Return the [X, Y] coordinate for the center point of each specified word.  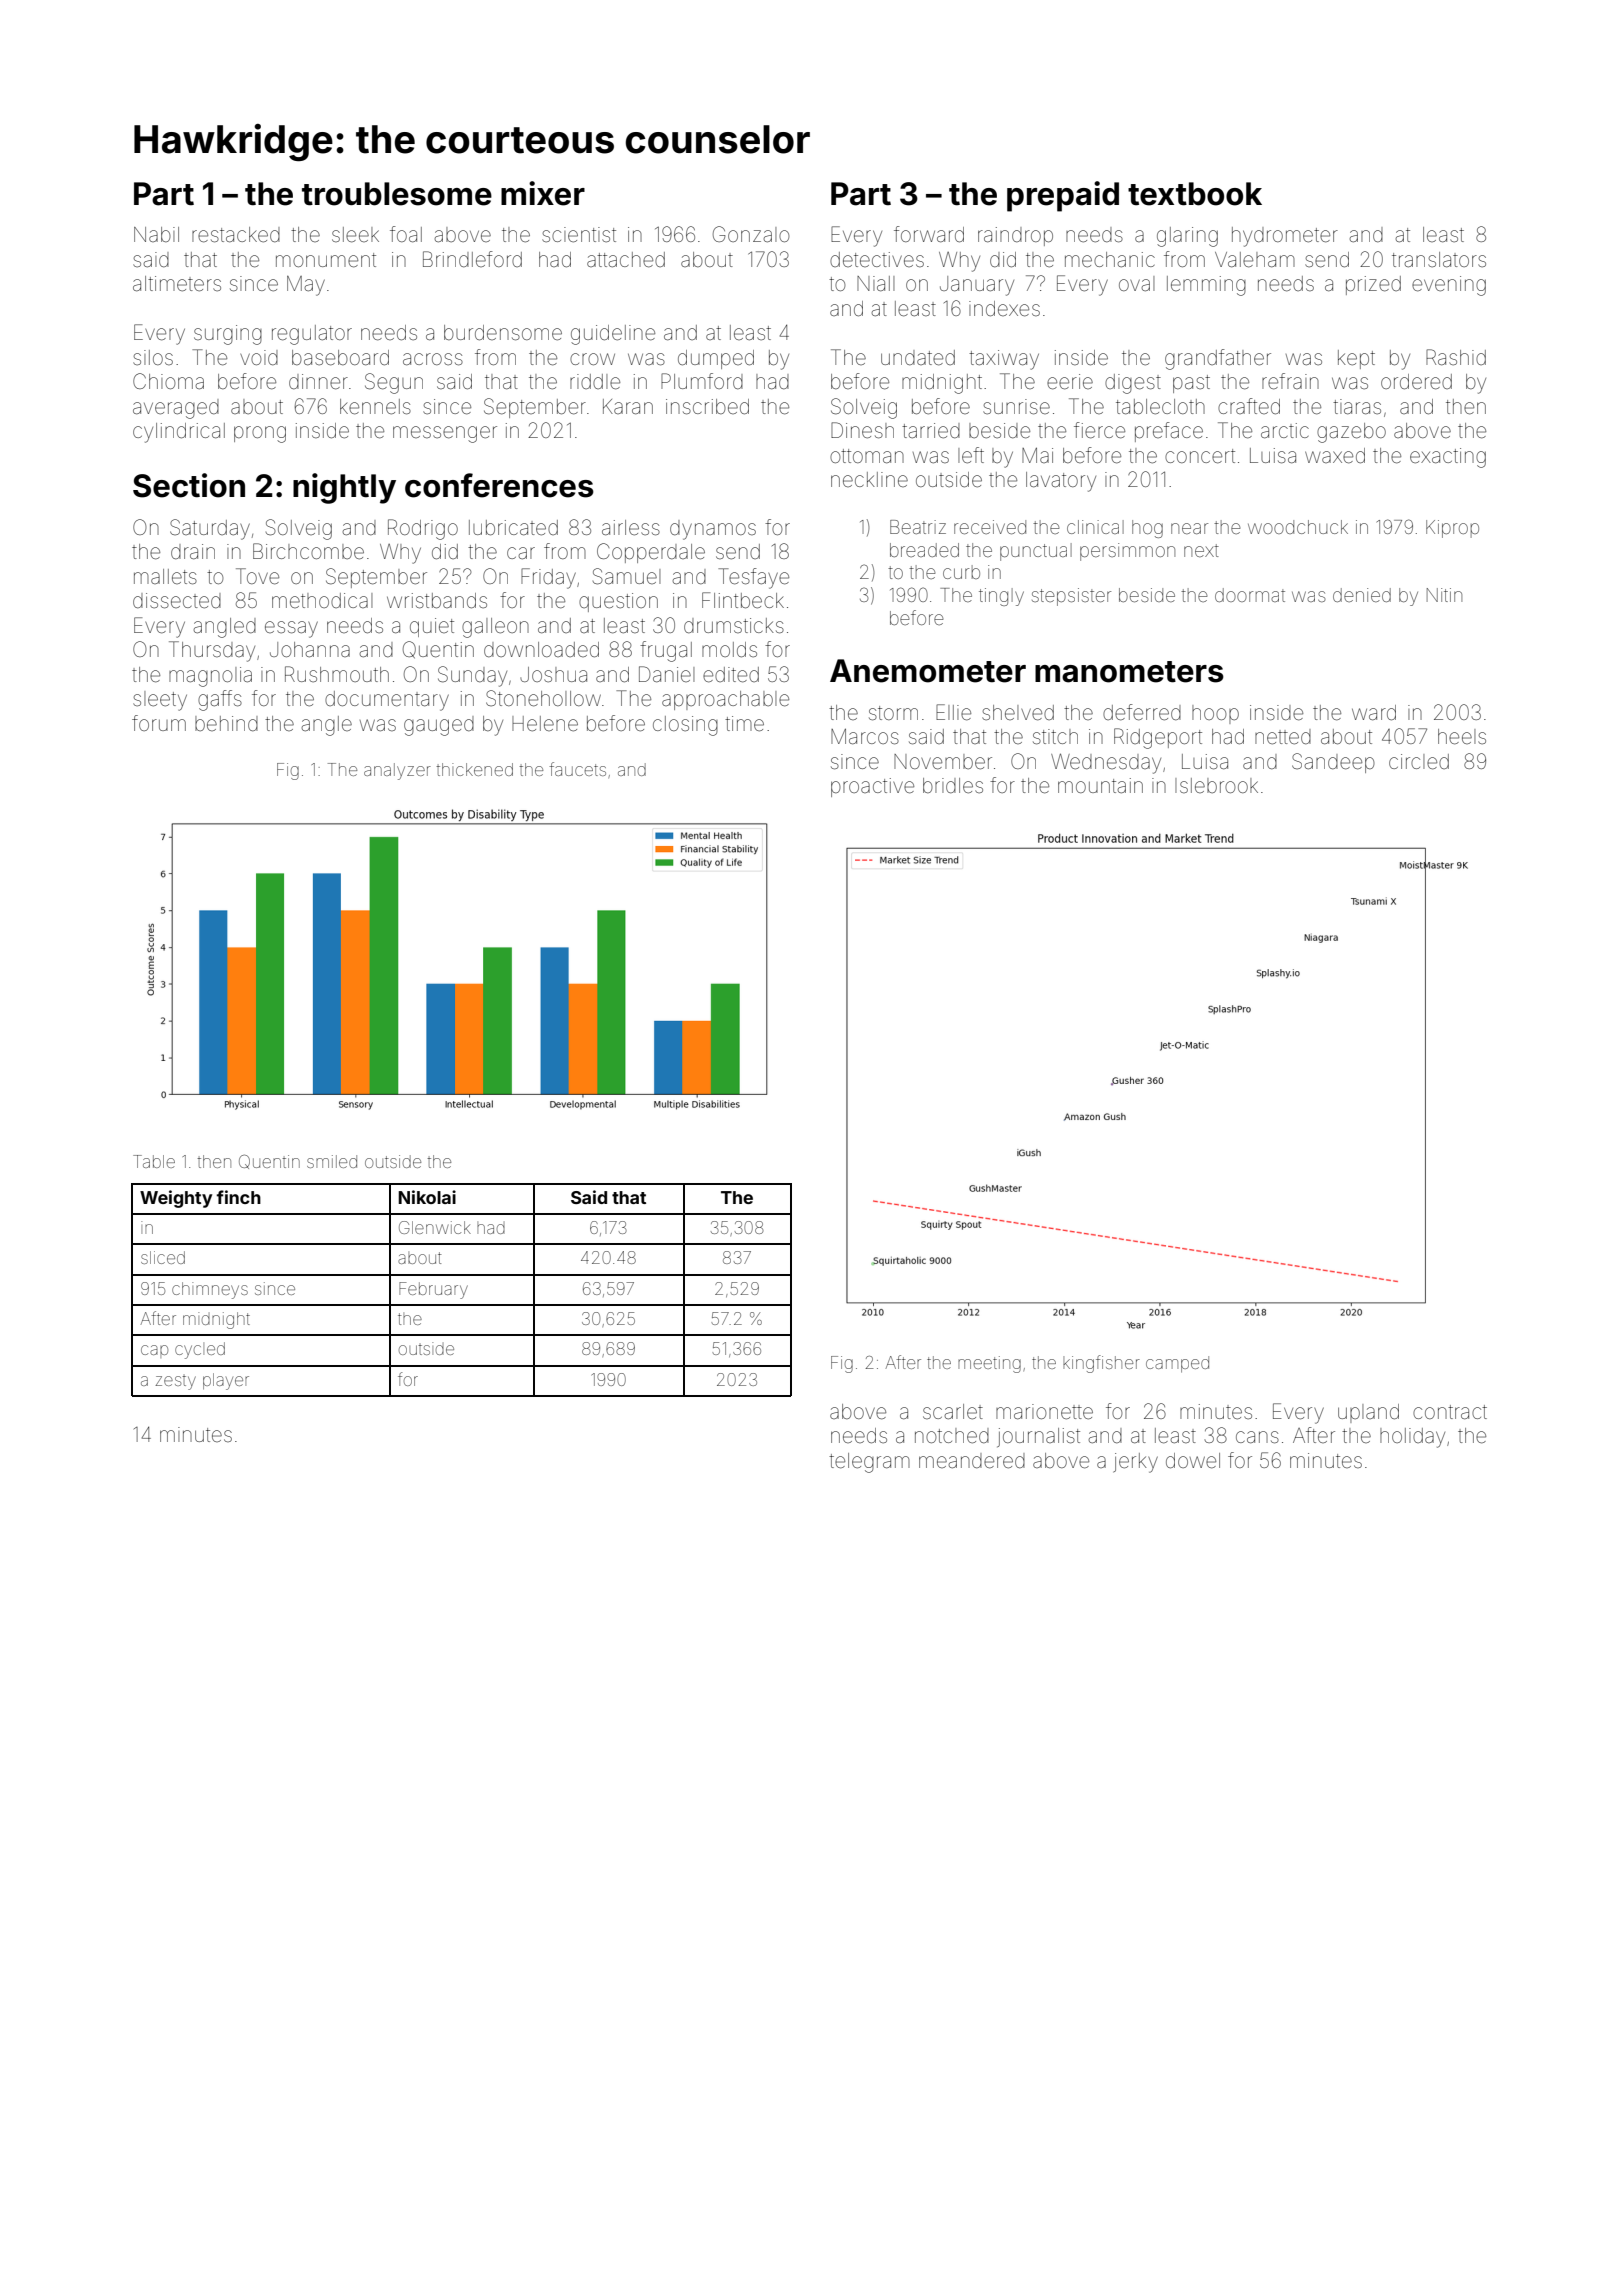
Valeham [1255, 260]
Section [189, 485]
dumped [716, 359]
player [226, 1381]
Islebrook [1216, 785]
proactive [872, 787]
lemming [1206, 286]
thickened [474, 769]
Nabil [156, 234]
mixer [543, 193]
